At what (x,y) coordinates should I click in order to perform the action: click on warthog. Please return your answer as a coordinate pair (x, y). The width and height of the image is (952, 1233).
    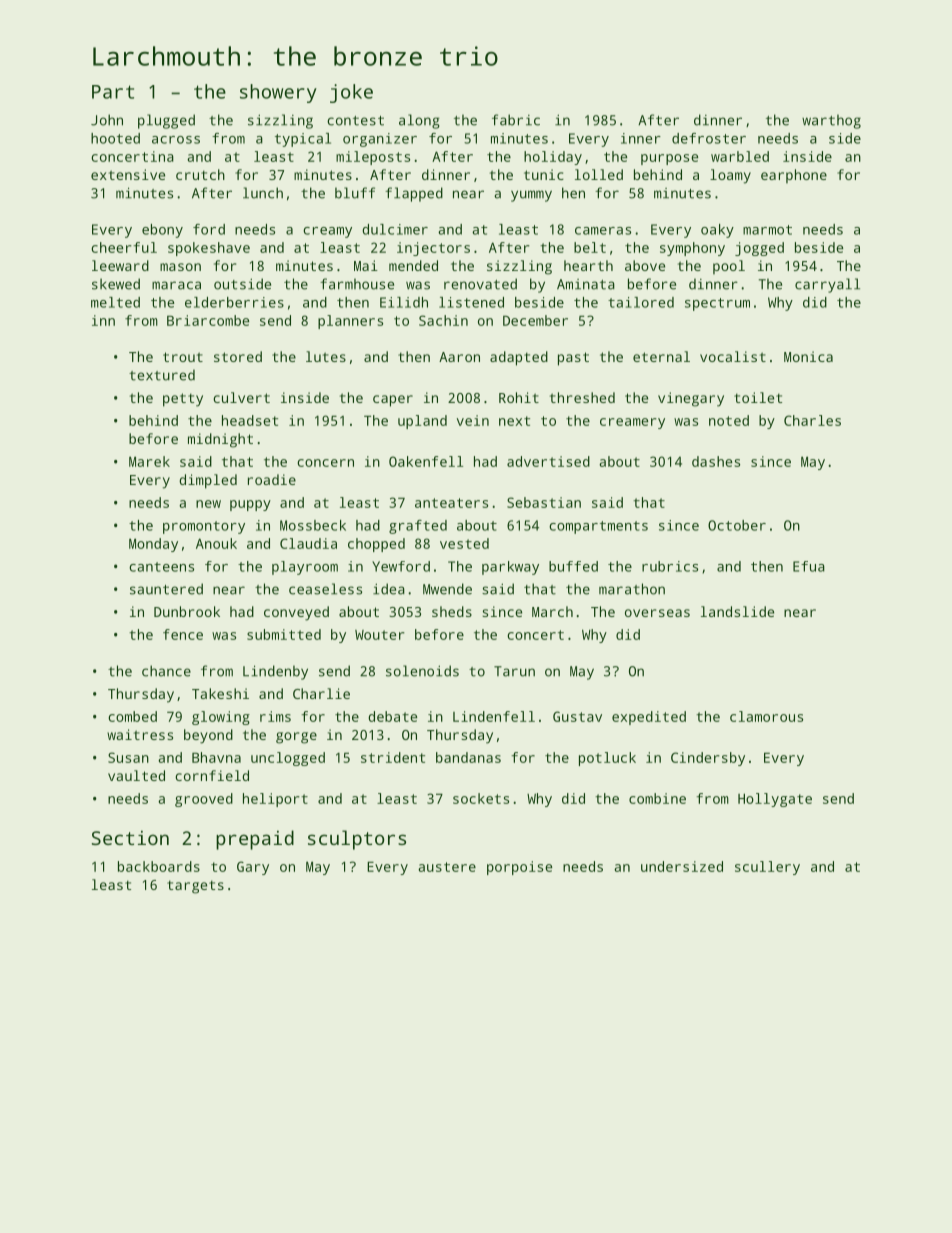
    Looking at the image, I should click on (831, 121).
